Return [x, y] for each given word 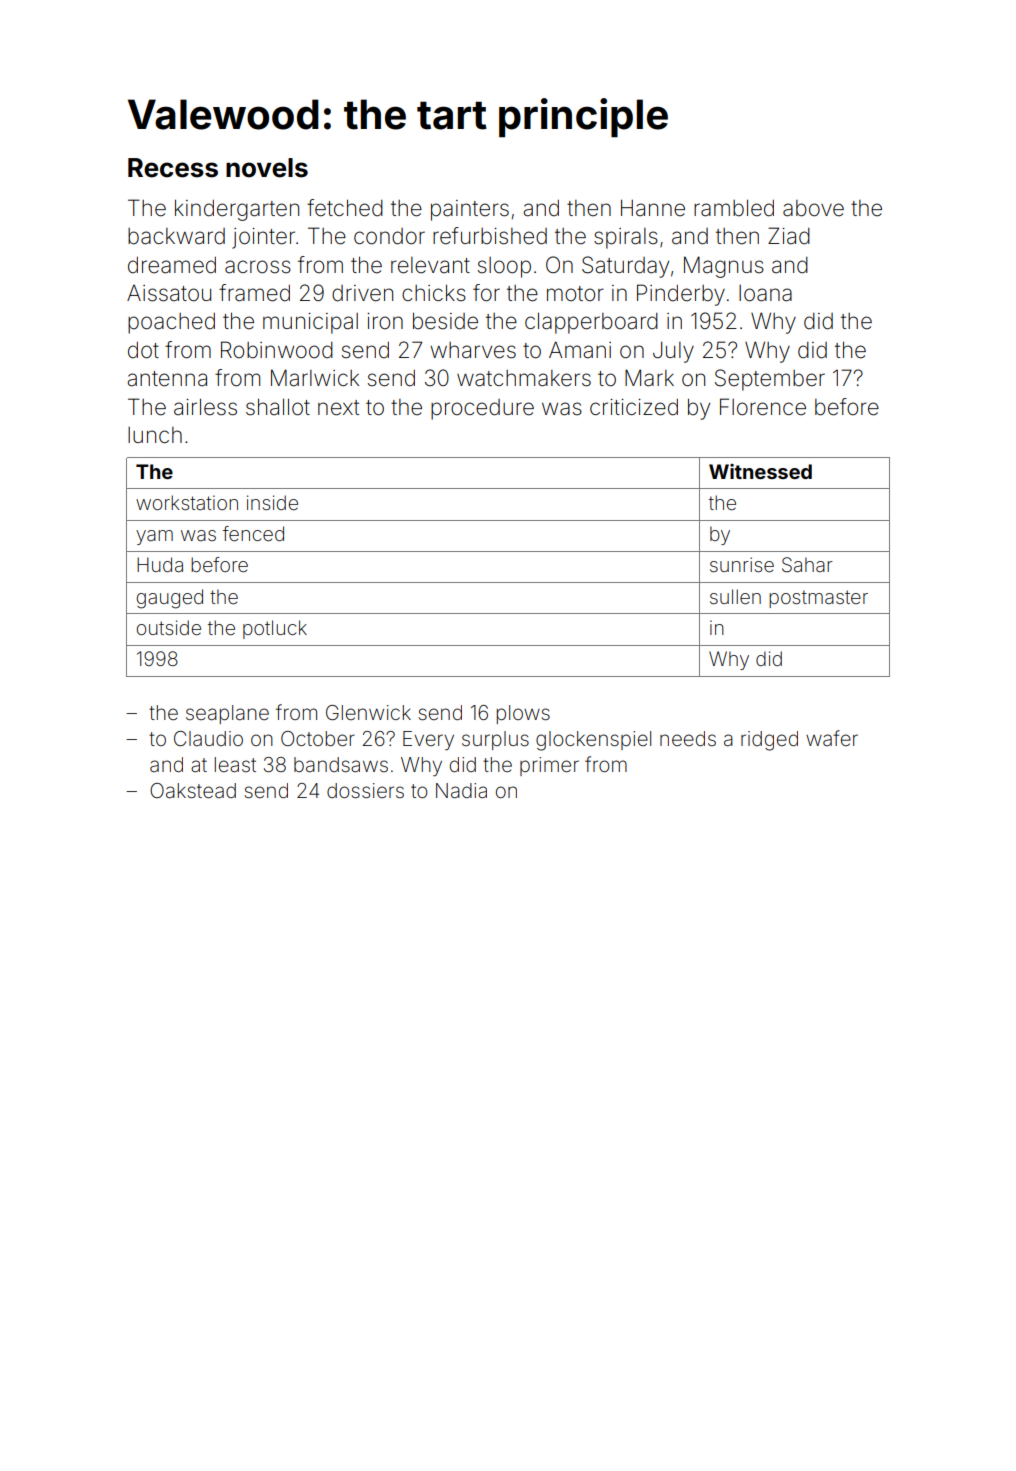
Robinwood [277, 350]
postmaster [818, 599]
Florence [763, 407]
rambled [734, 208]
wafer [832, 738]
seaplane [227, 714]
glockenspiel [593, 741]
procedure [482, 409]
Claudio [208, 738]
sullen [735, 596]
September [770, 380]
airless [205, 407]
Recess [173, 168]
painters [470, 210]
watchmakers [524, 378]
